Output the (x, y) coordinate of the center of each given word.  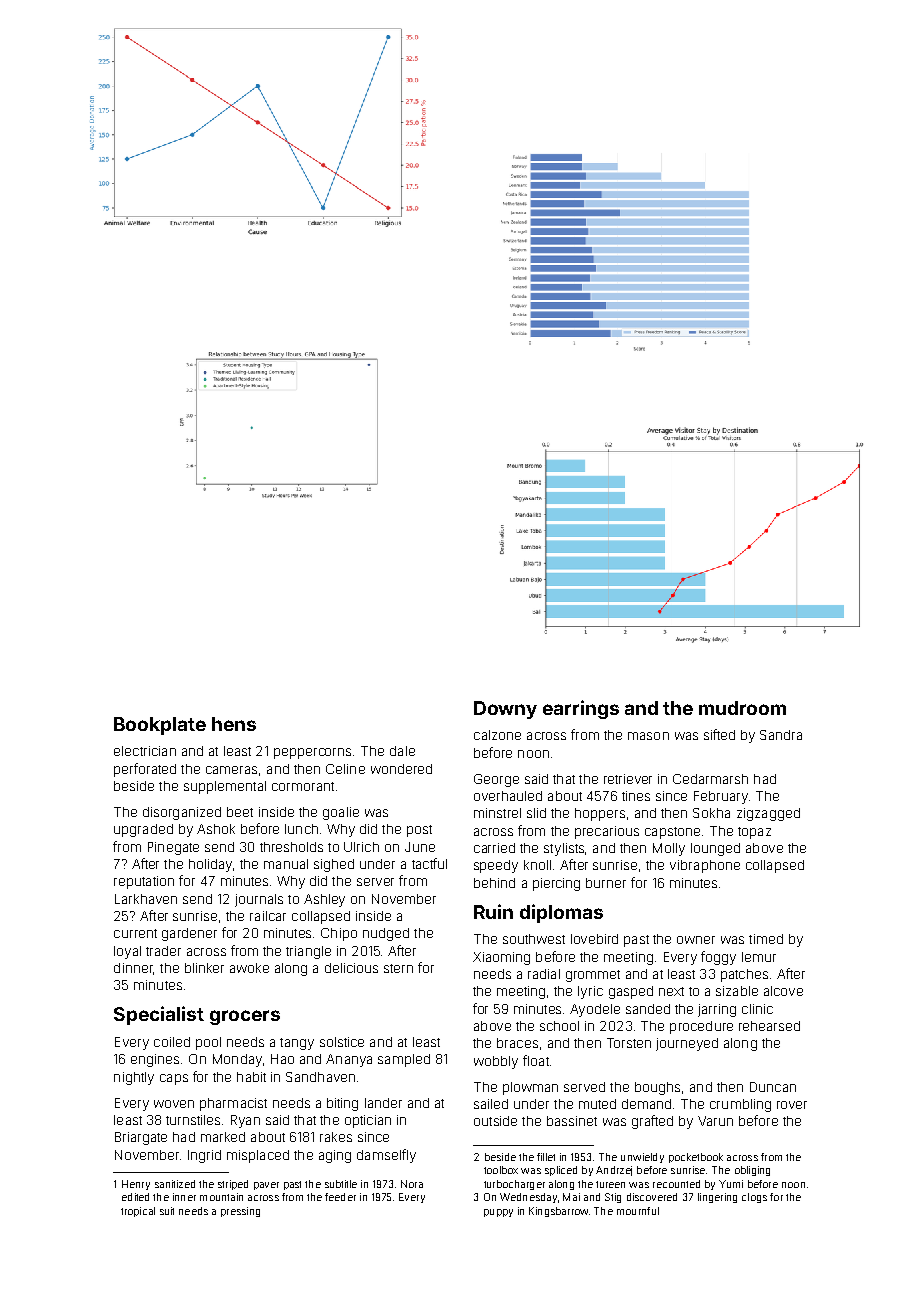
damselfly (386, 1156)
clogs (754, 1198)
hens (234, 724)
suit (167, 1211)
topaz (754, 833)
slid (536, 813)
